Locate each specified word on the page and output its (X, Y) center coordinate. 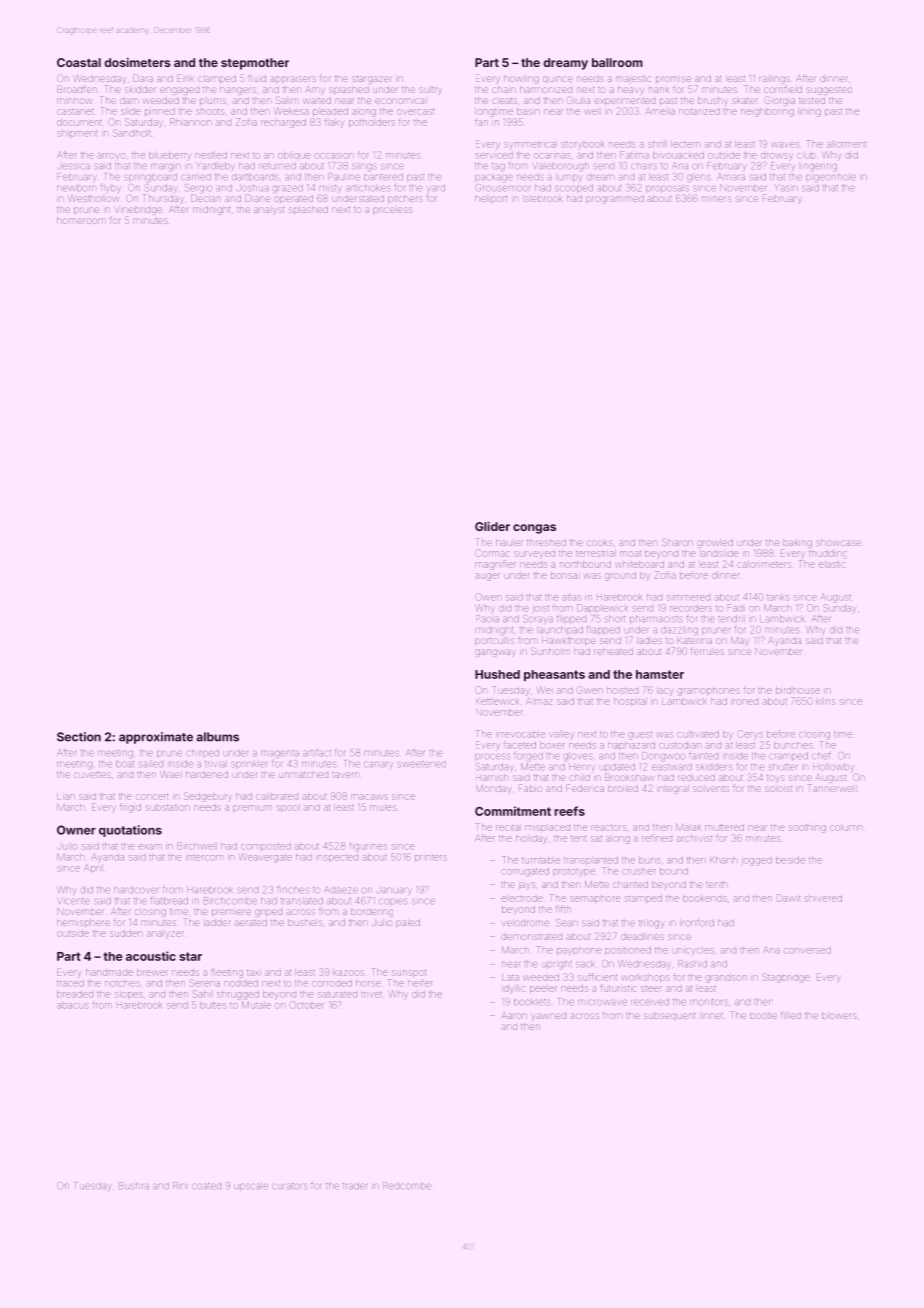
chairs (644, 166)
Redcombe (407, 1185)
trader (355, 1186)
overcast (415, 112)
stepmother (255, 64)
